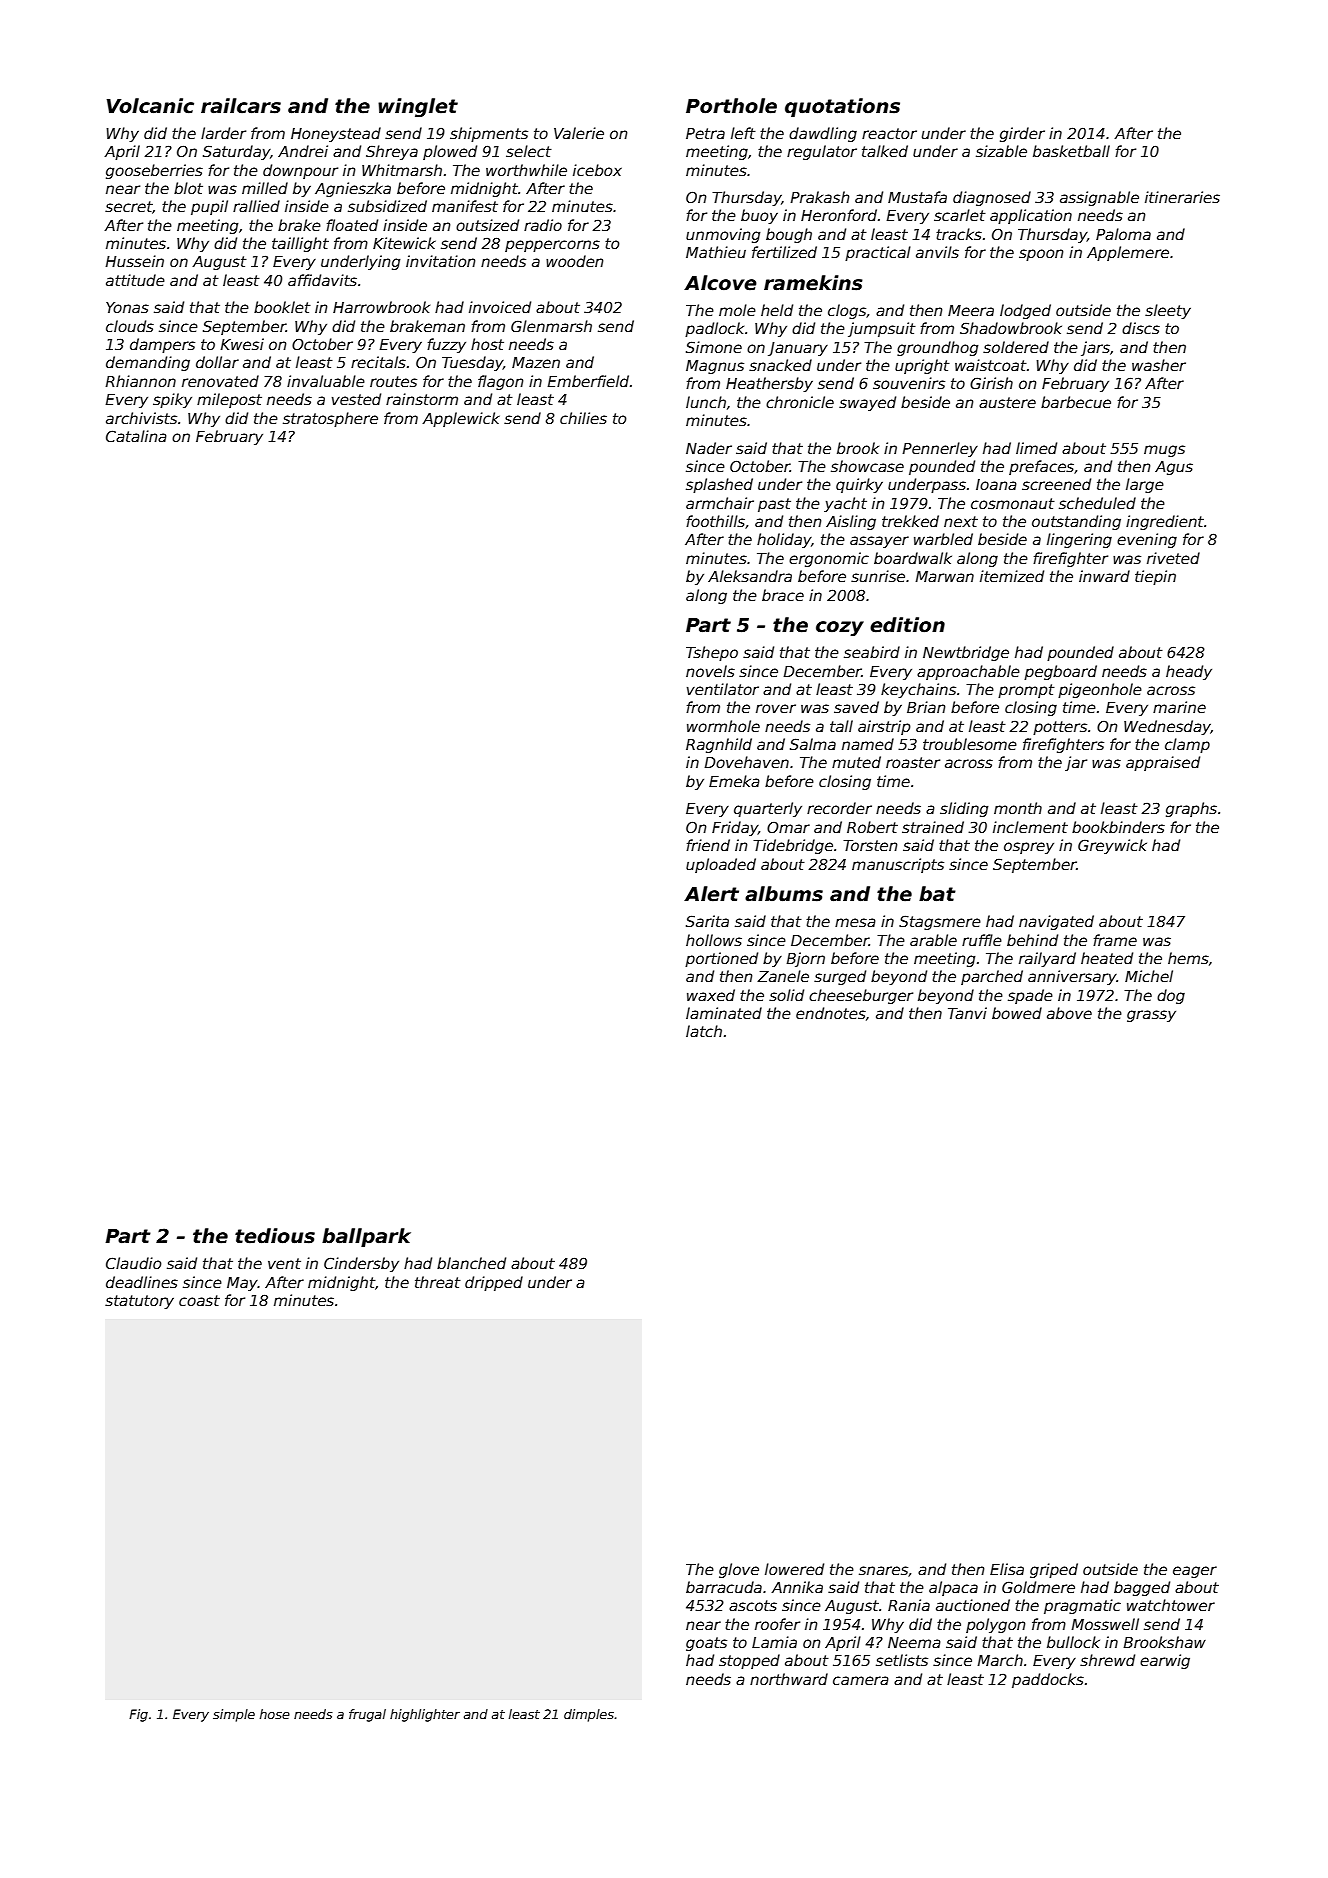  What do you see at coordinates (1159, 365) in the screenshot?
I see `washer` at bounding box center [1159, 365].
